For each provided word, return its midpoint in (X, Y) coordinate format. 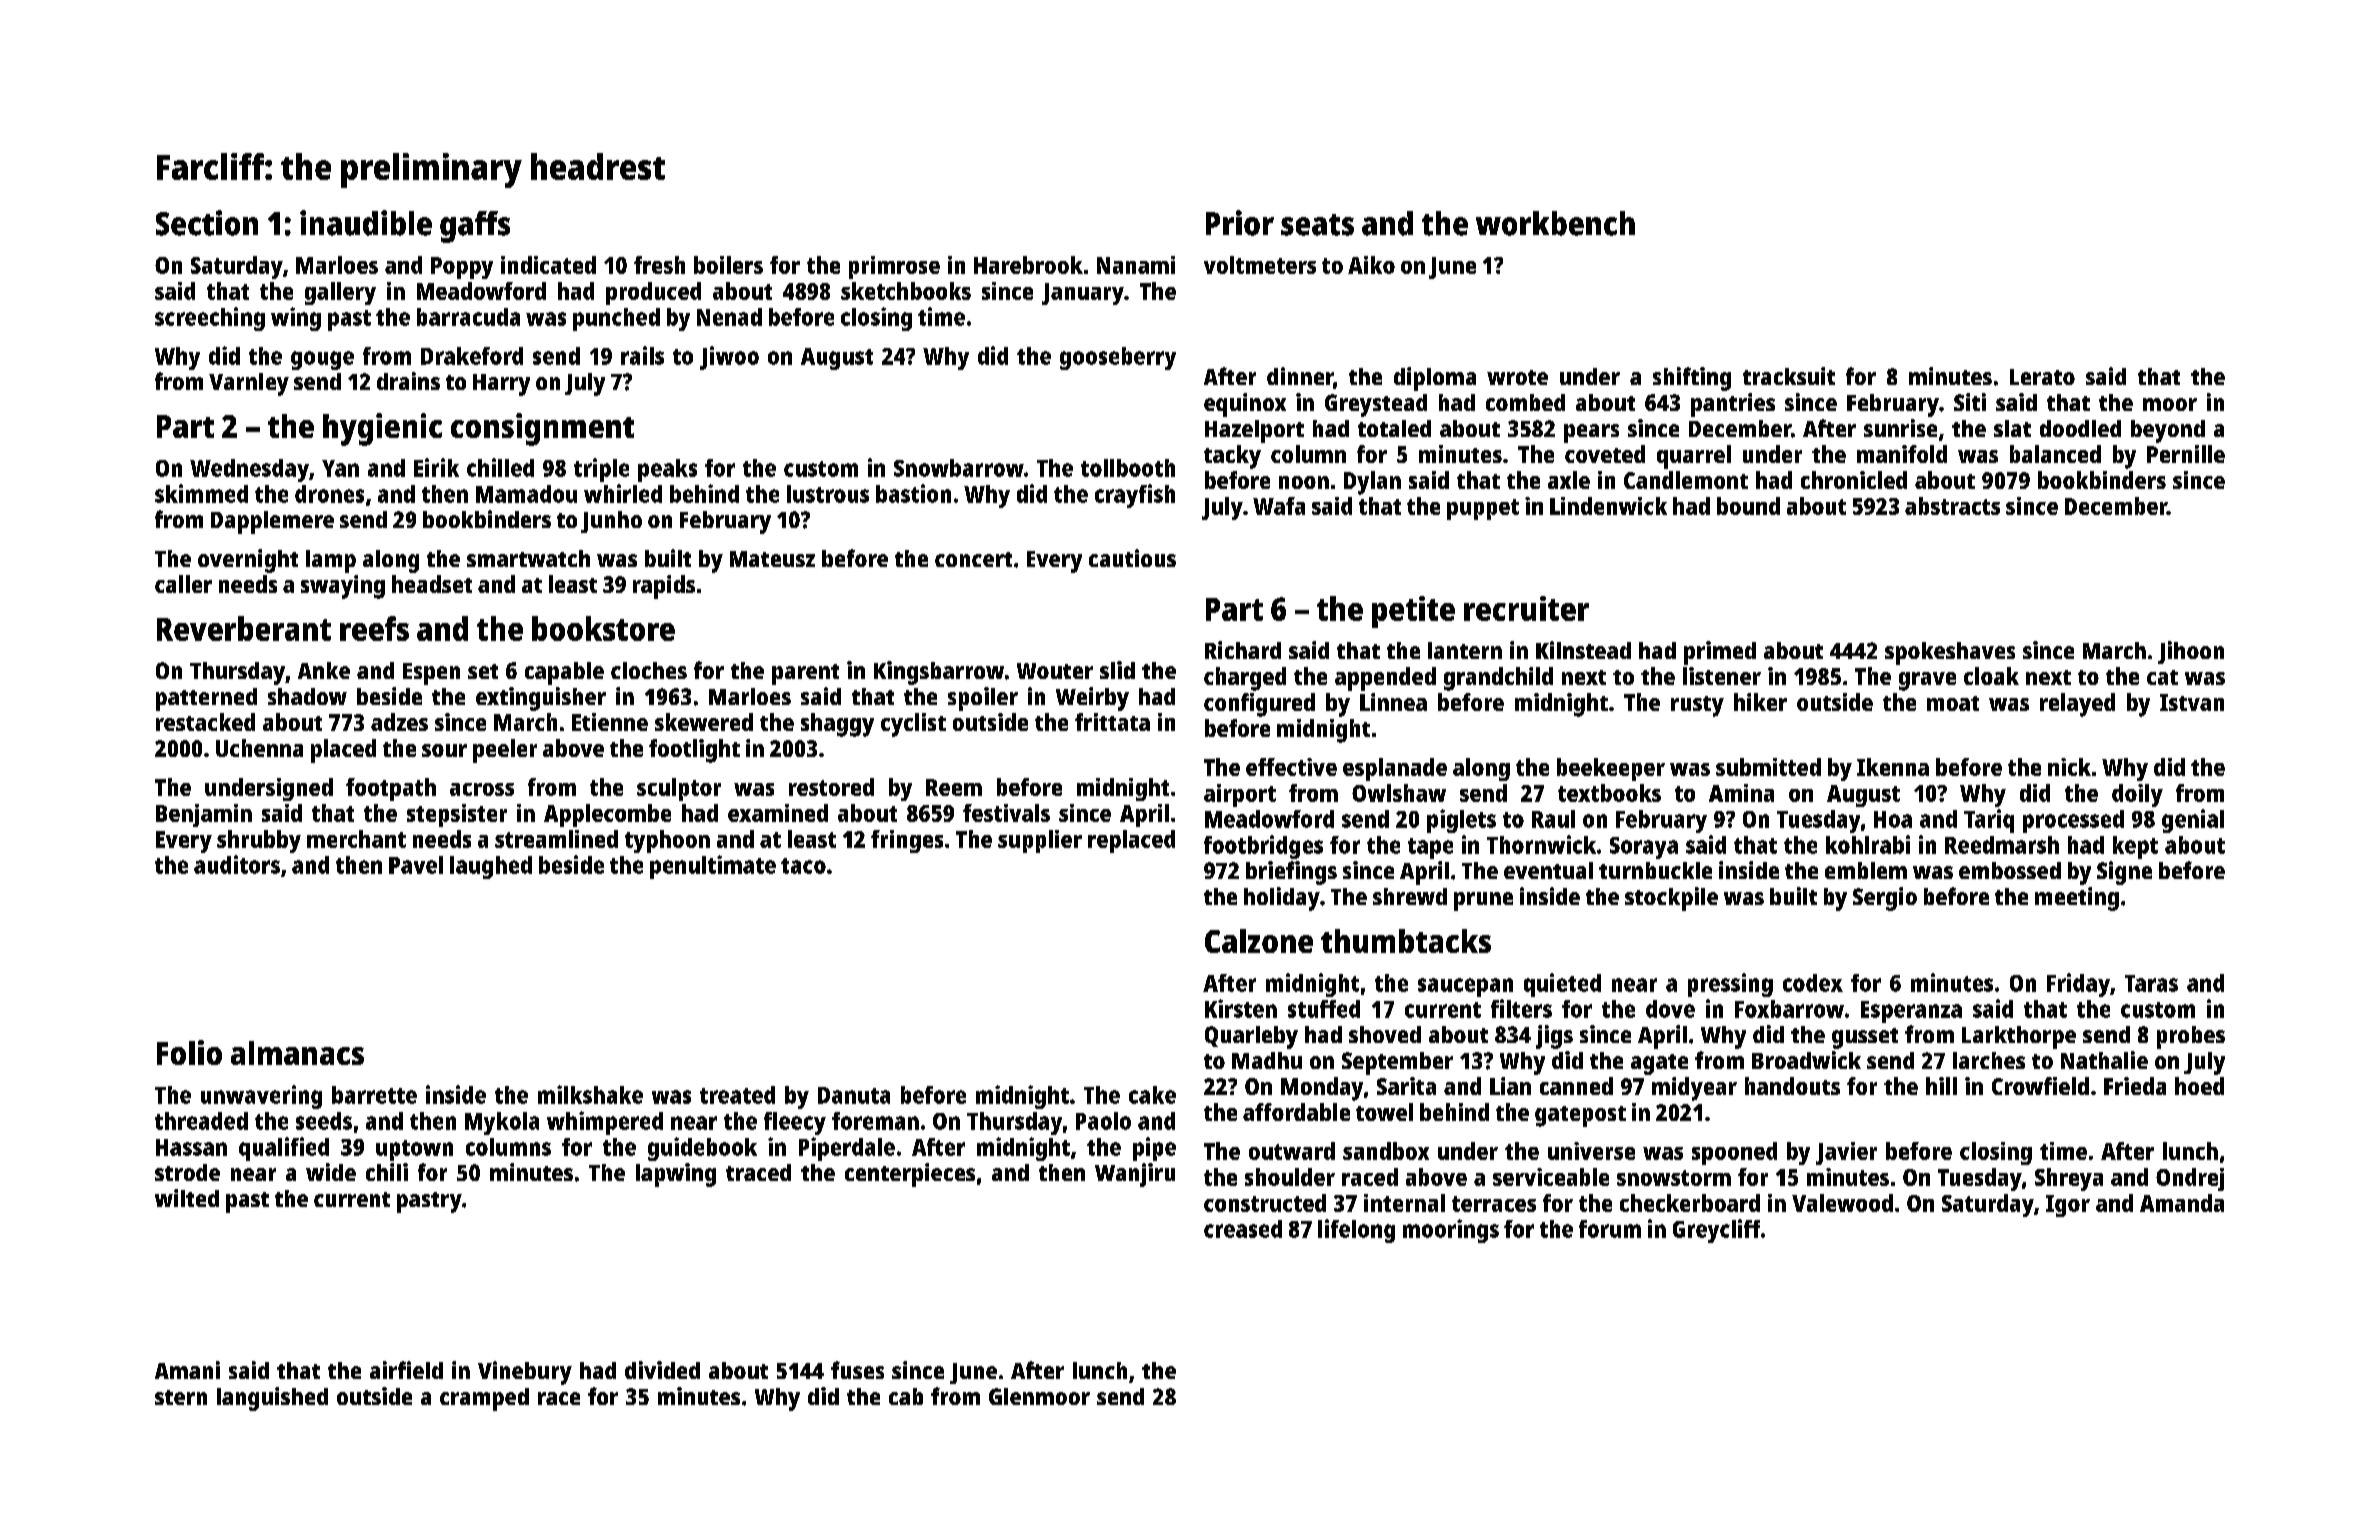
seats (1317, 225)
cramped (484, 1399)
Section (207, 223)
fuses (857, 1370)
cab (906, 1396)
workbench (1555, 223)
